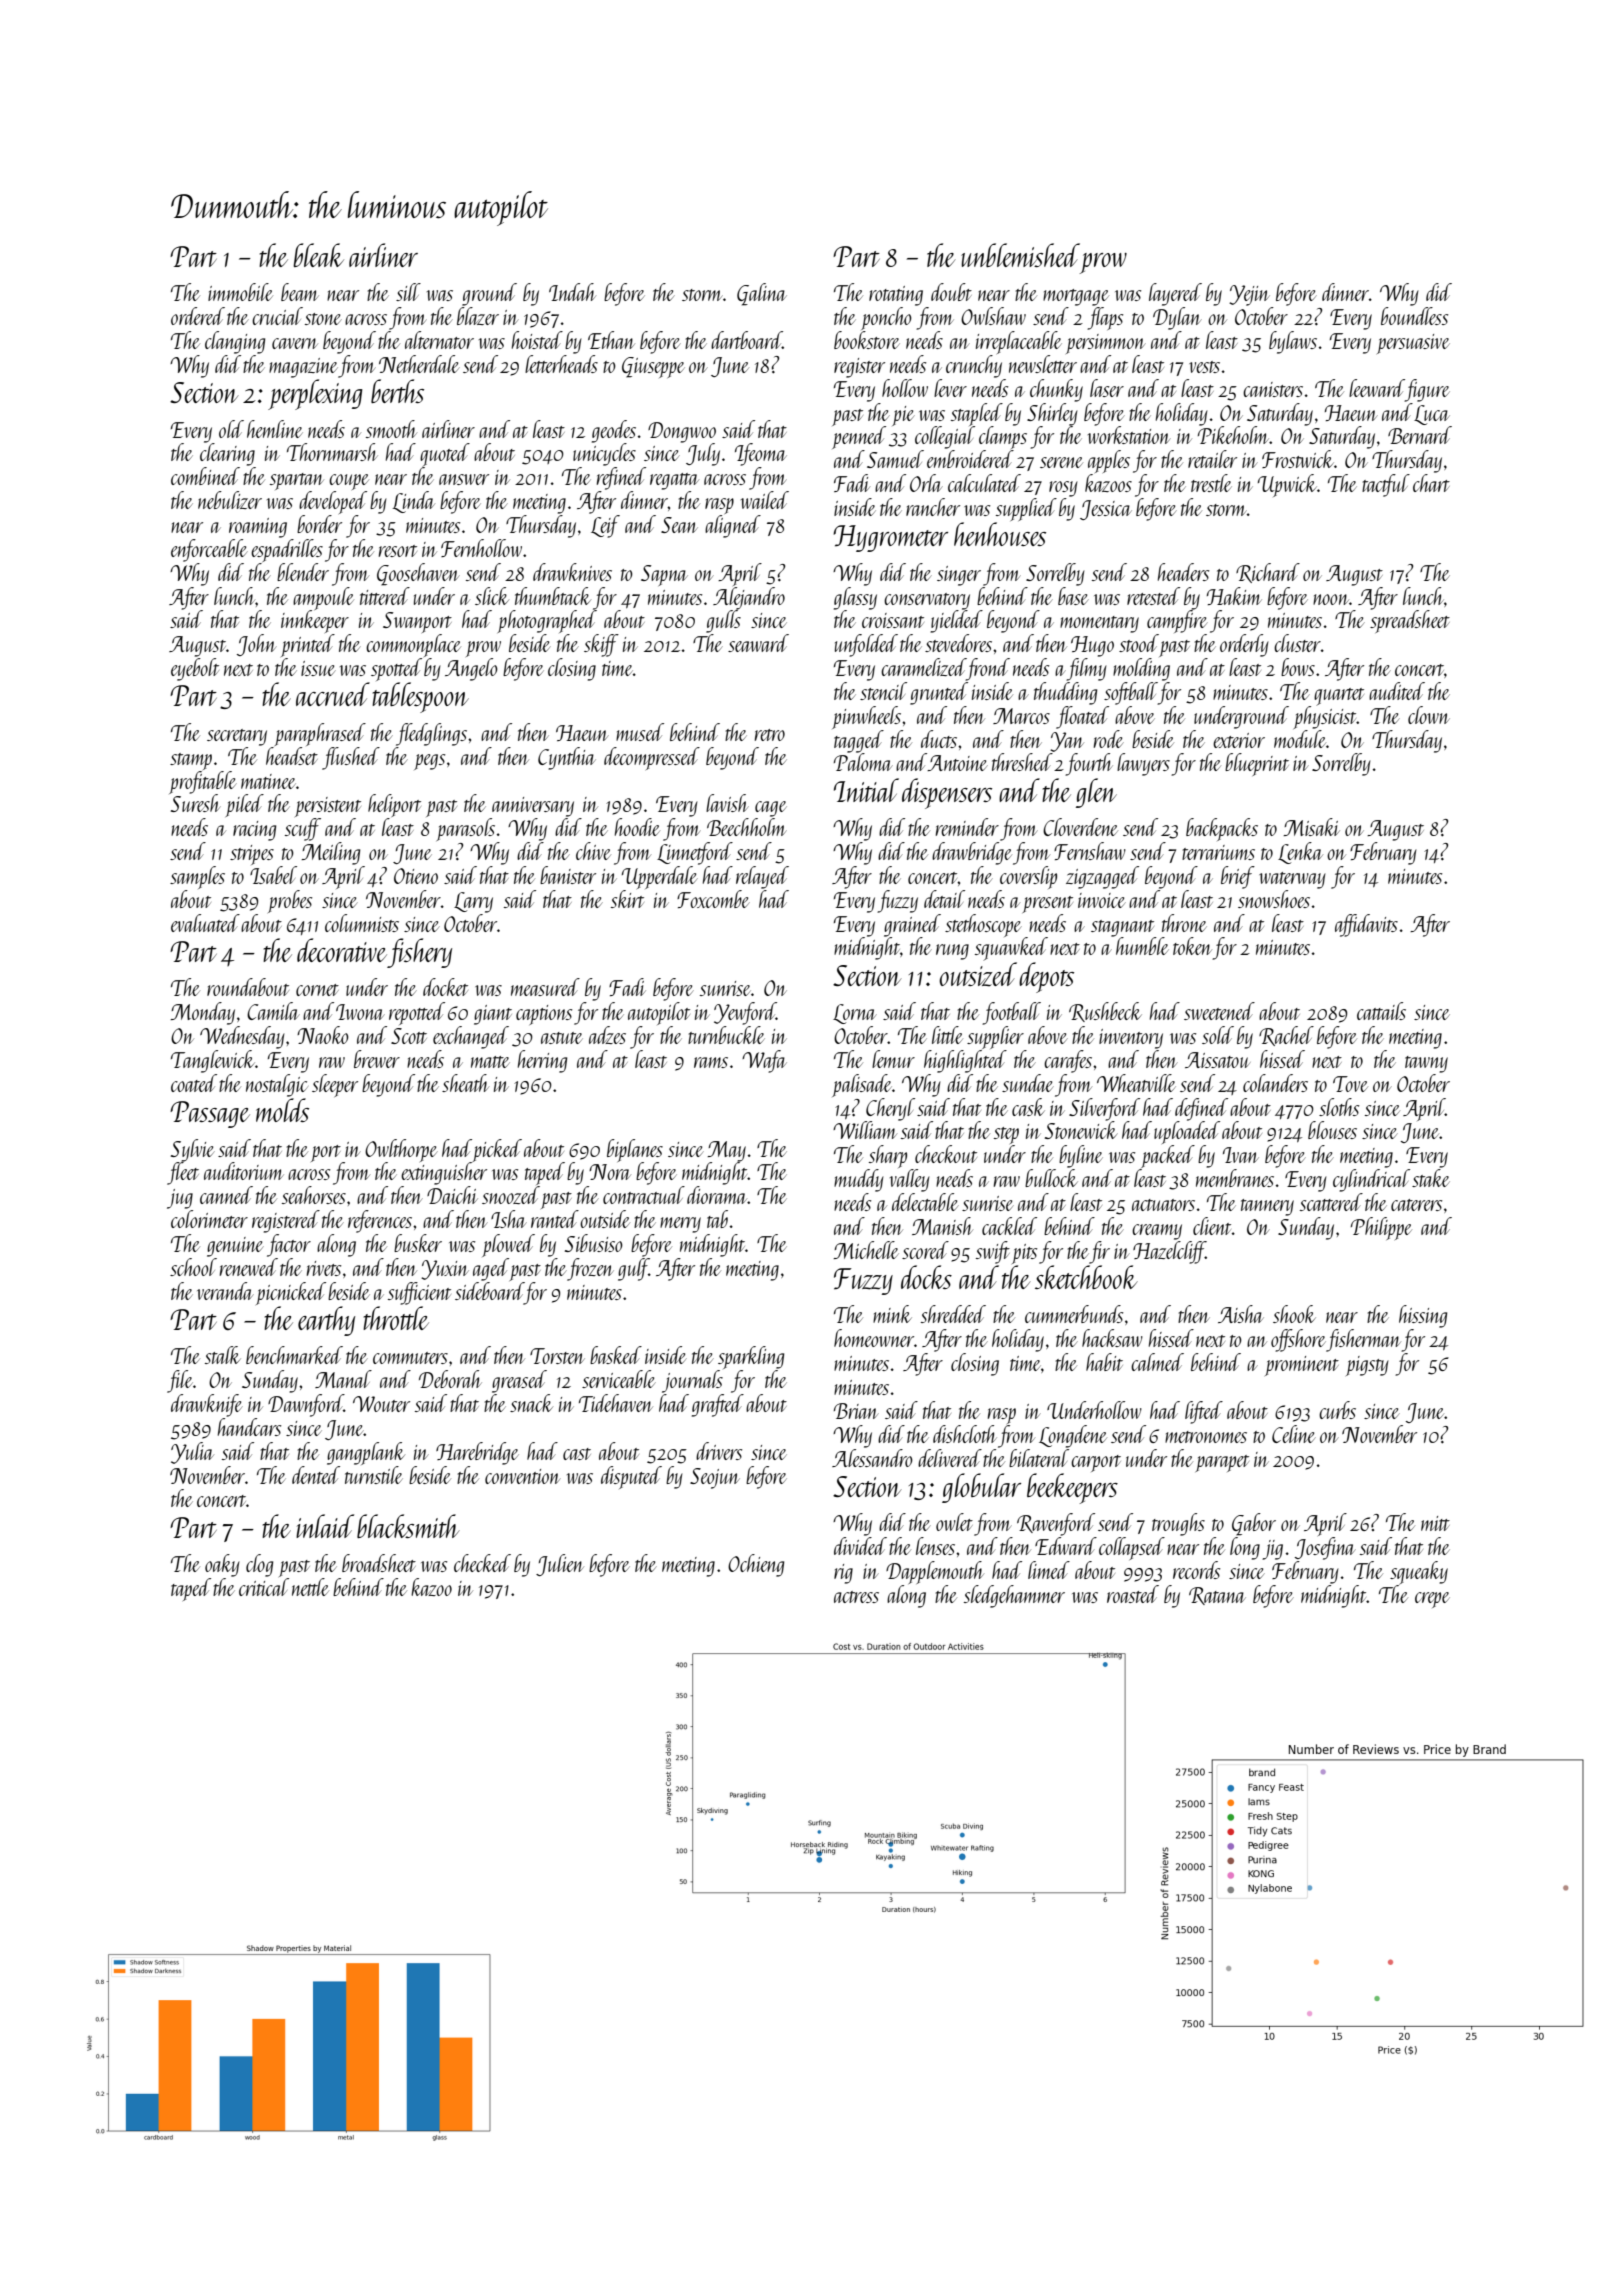 The image size is (1620, 2292). I want to click on earthy, so click(326, 1321).
